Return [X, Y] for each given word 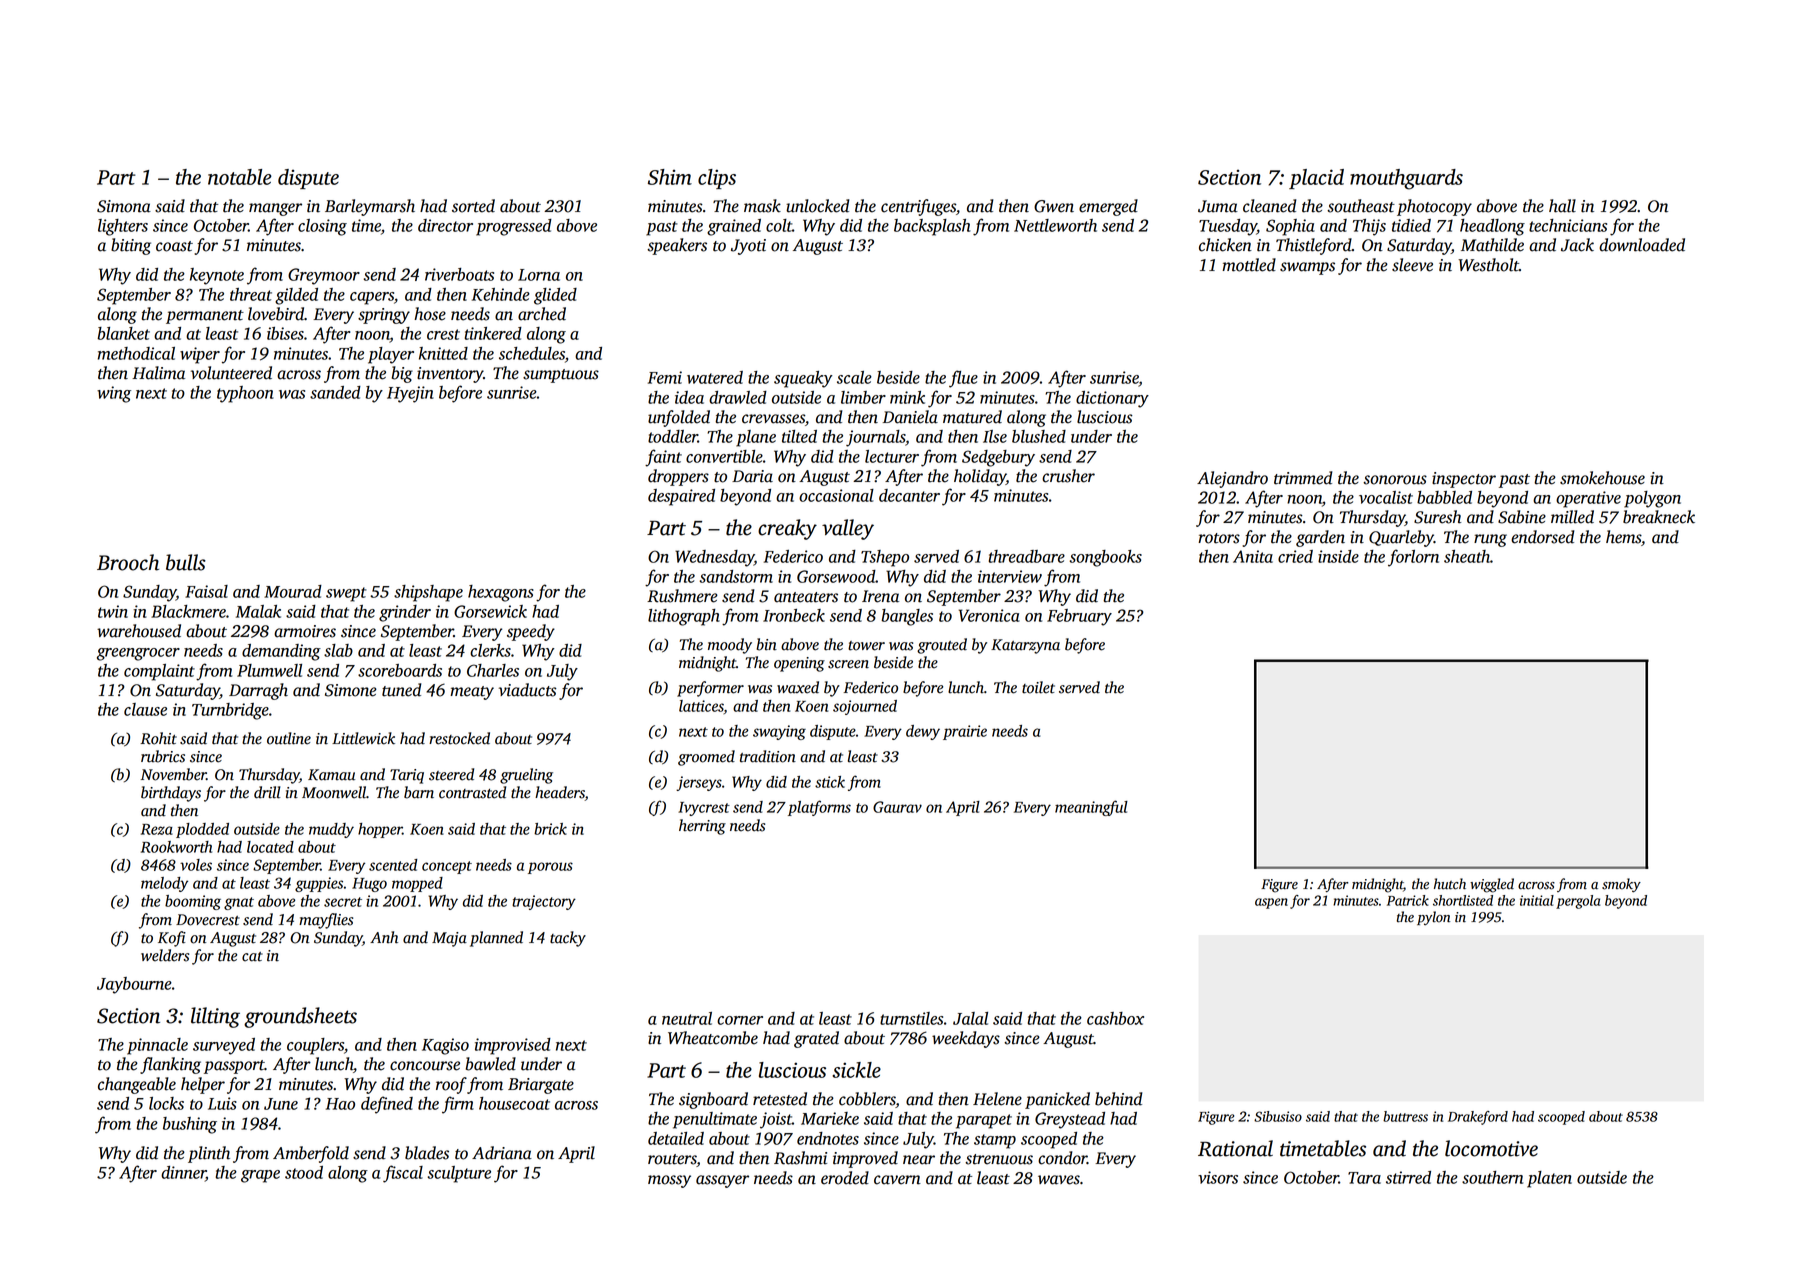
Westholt [1488, 265]
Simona [124, 206]
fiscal [403, 1174]
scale [854, 377]
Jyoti [748, 247]
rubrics [163, 756]
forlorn [1413, 558]
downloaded [1642, 245]
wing [114, 394]
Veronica [989, 615]
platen [1549, 1179]
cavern [897, 1180]
